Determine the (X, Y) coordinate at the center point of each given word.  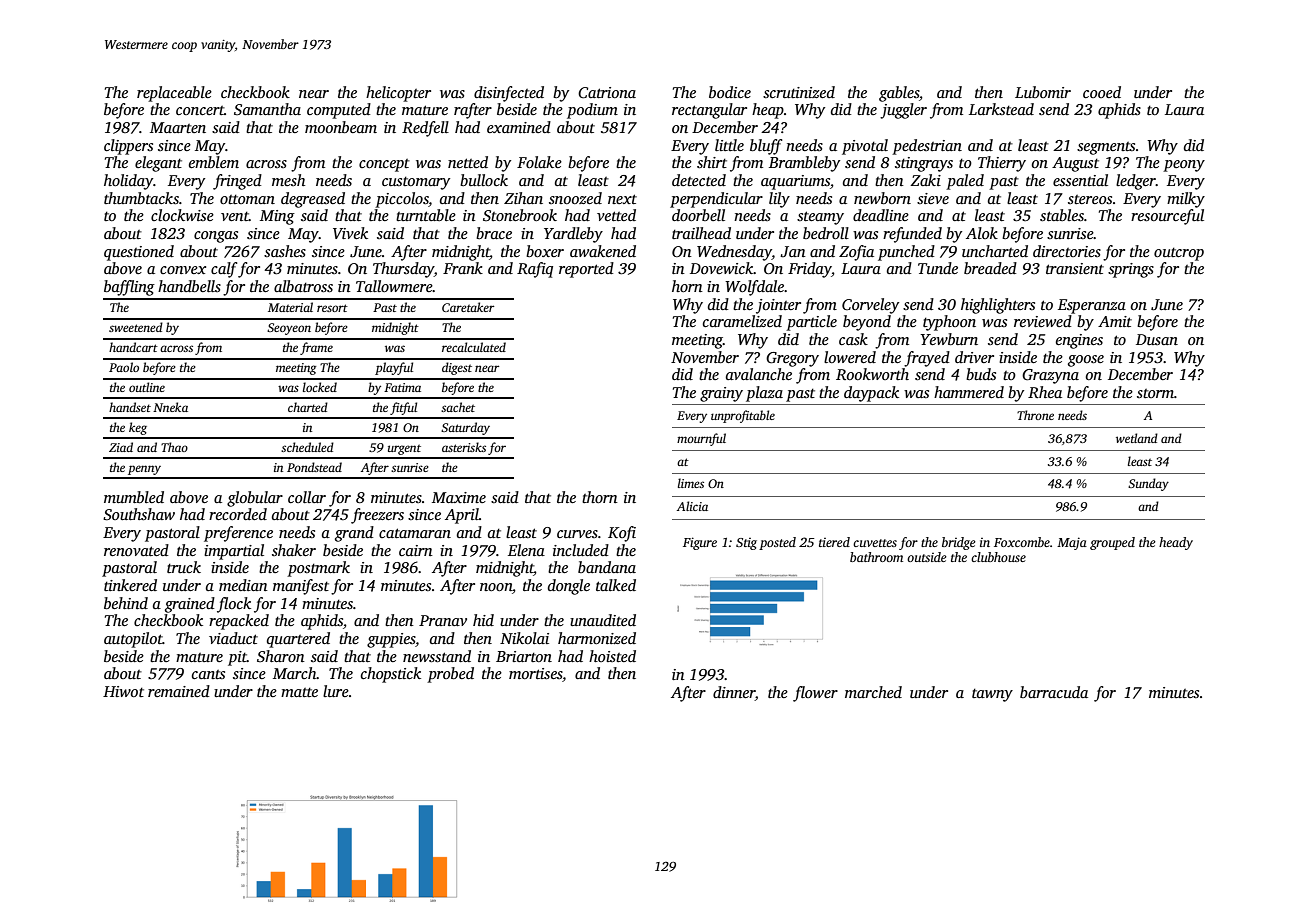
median (243, 585)
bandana (607, 567)
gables (899, 94)
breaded (990, 268)
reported (586, 270)
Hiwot (123, 691)
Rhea (1045, 392)
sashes (285, 251)
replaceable (174, 94)
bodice (730, 92)
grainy (721, 394)
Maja (1072, 543)
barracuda (1054, 692)
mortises (536, 675)
